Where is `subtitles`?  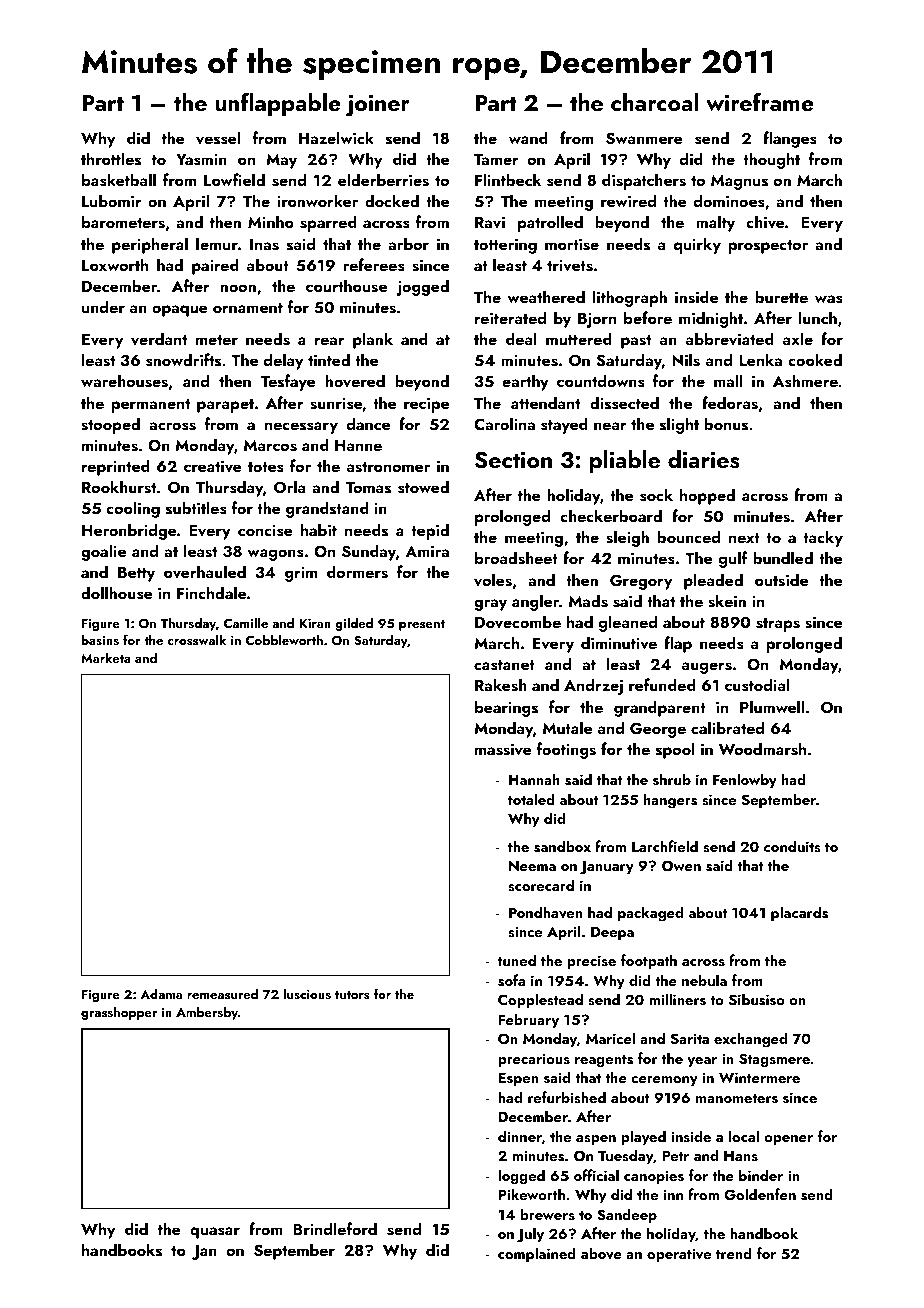 subtitles is located at coordinates (196, 508).
